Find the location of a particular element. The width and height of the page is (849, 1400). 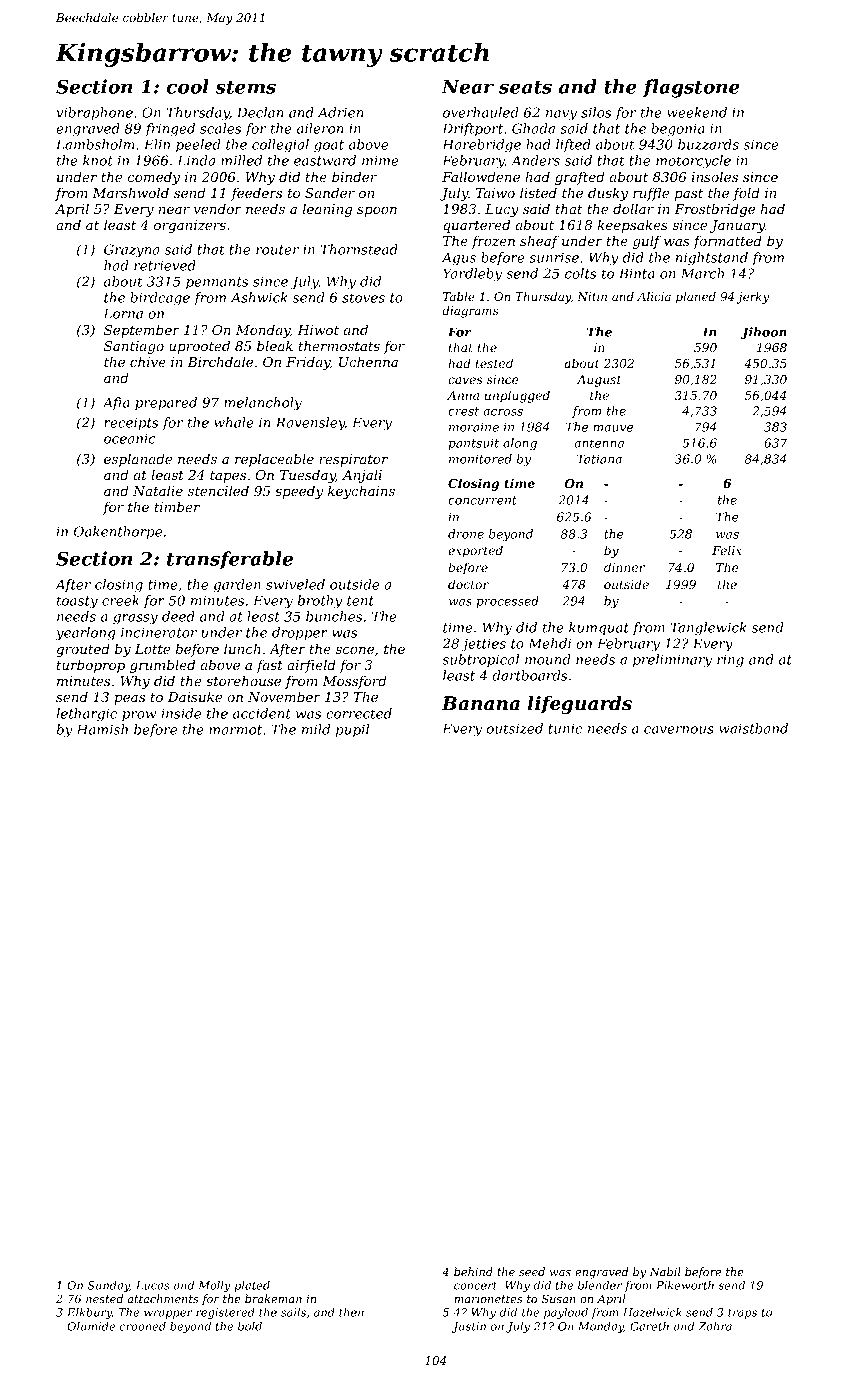

cavernous is located at coordinates (679, 730).
